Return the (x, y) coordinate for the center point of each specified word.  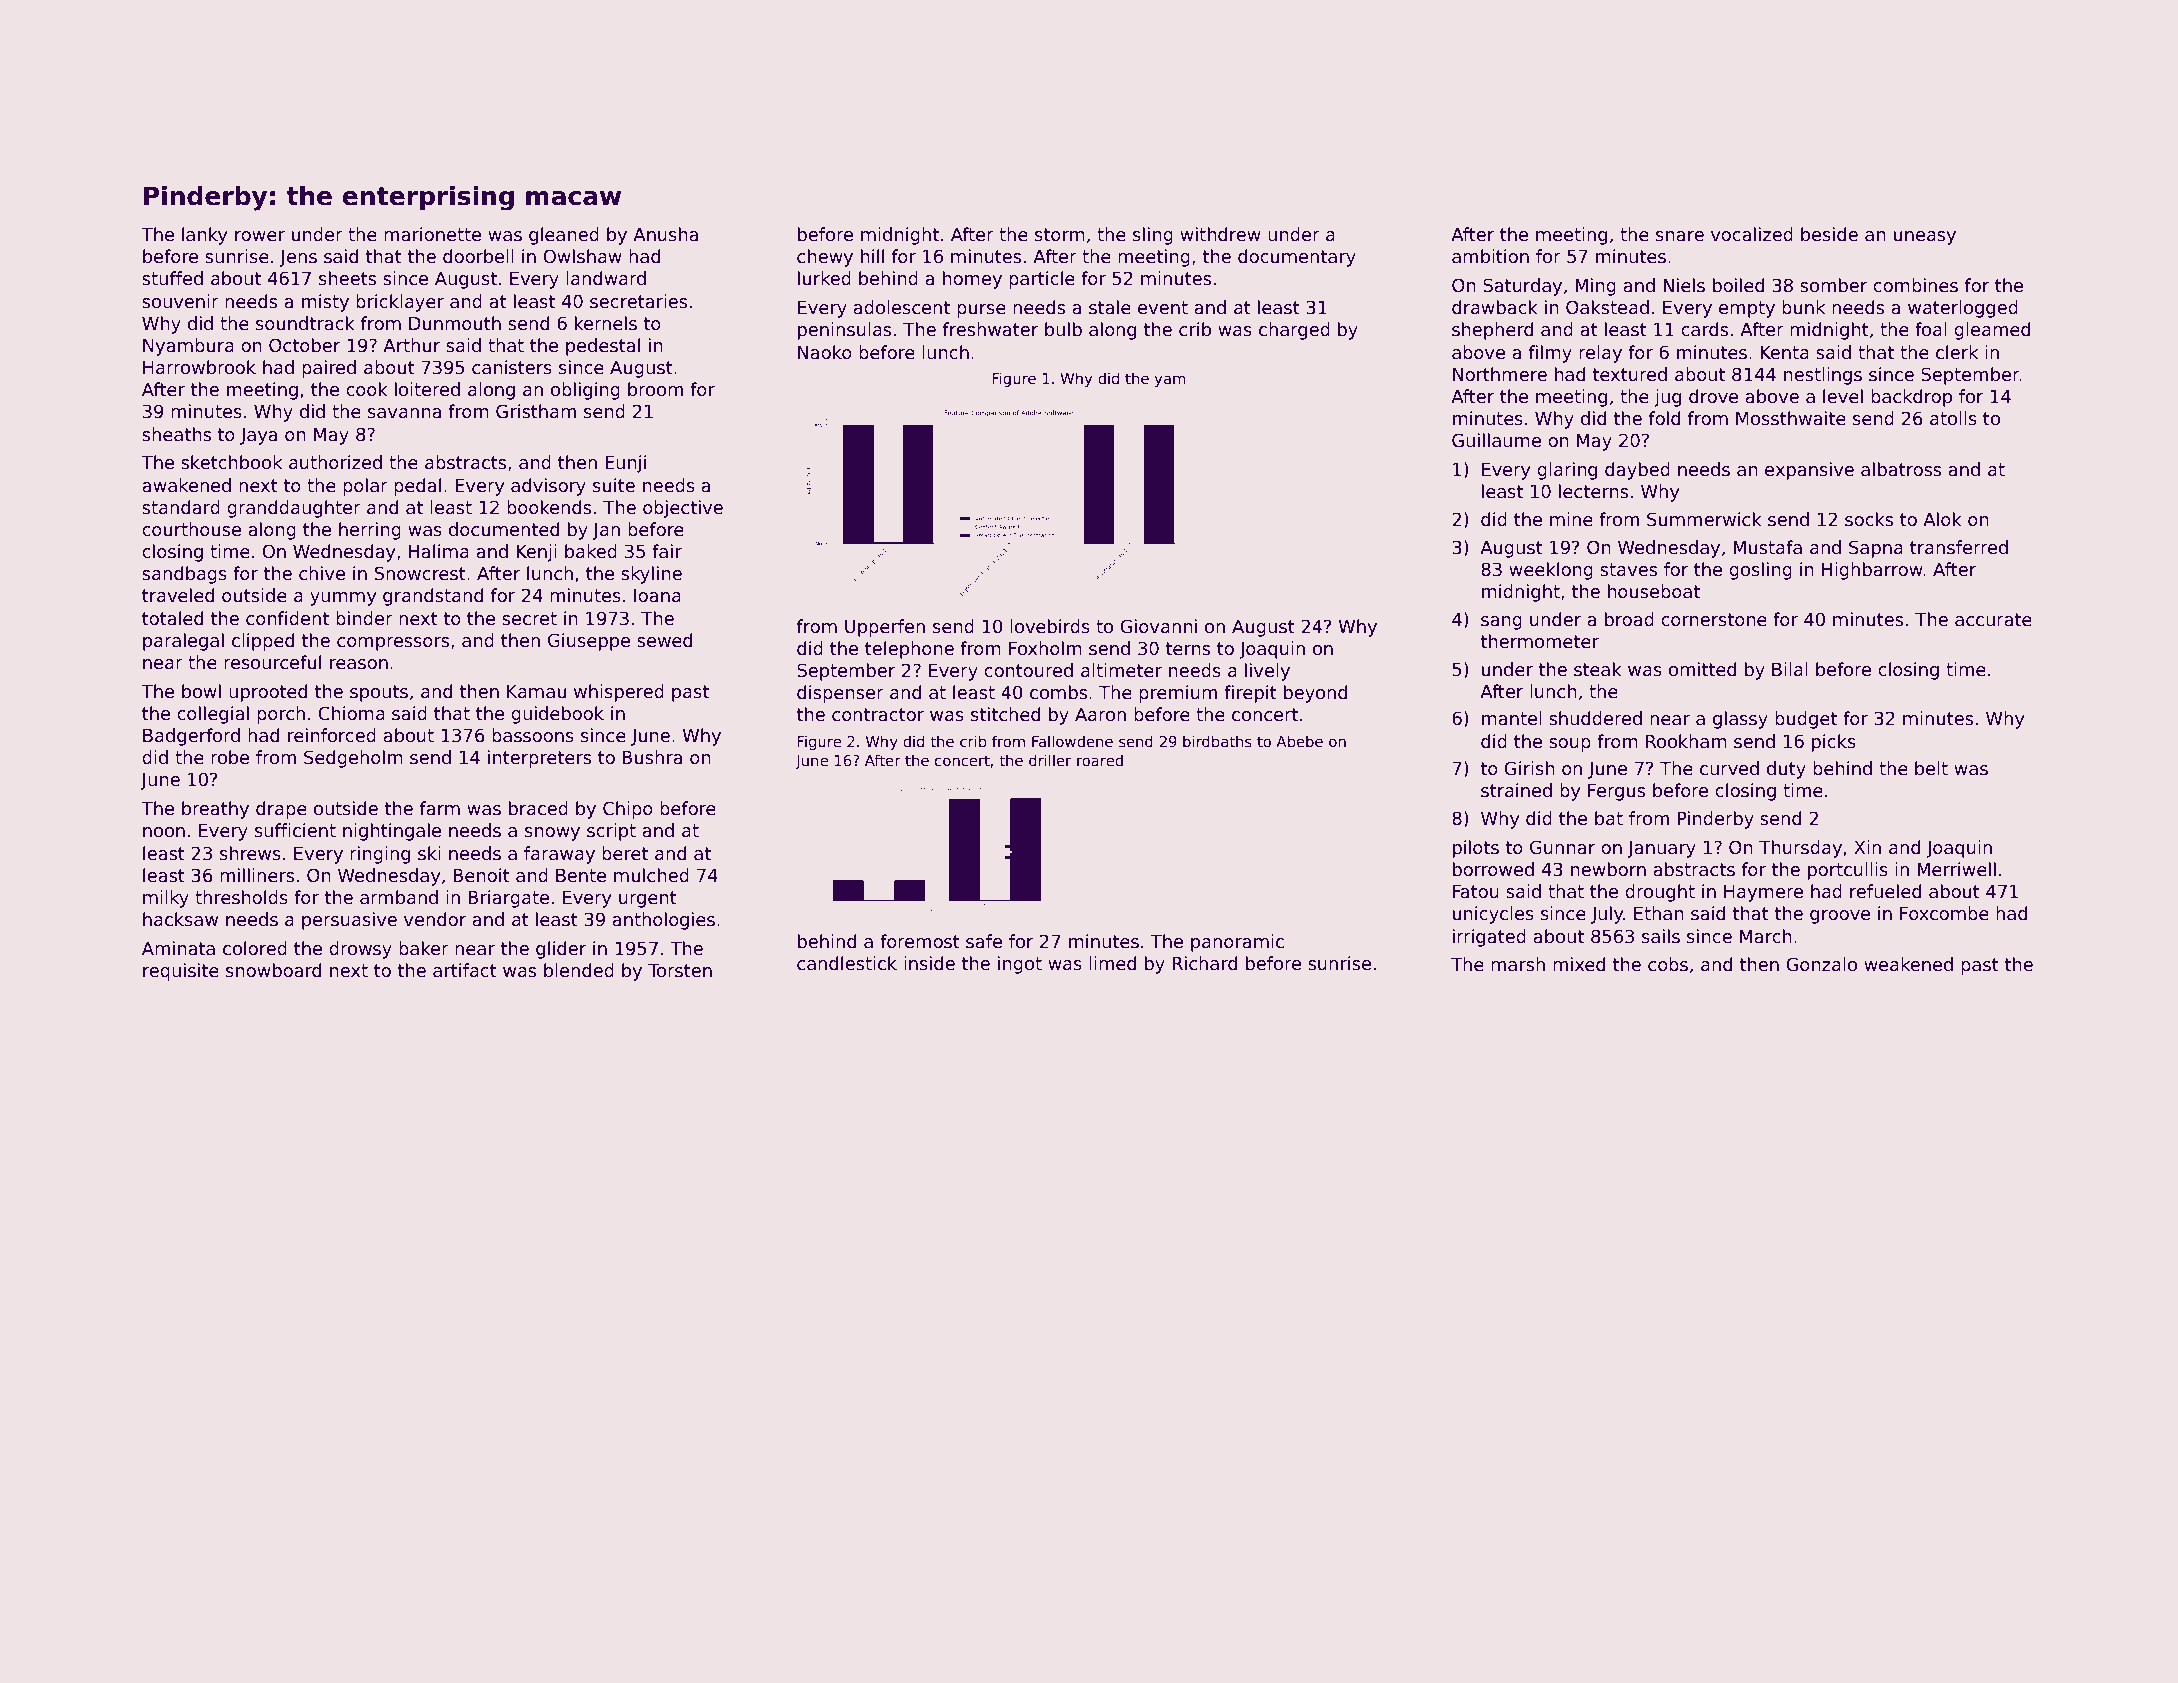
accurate (1993, 620)
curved (1729, 768)
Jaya (258, 436)
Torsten (680, 971)
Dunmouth (455, 323)
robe (230, 757)
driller (1050, 760)
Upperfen (885, 628)
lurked (824, 278)
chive (322, 573)
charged (1294, 331)
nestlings (1823, 376)
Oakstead (1607, 307)
